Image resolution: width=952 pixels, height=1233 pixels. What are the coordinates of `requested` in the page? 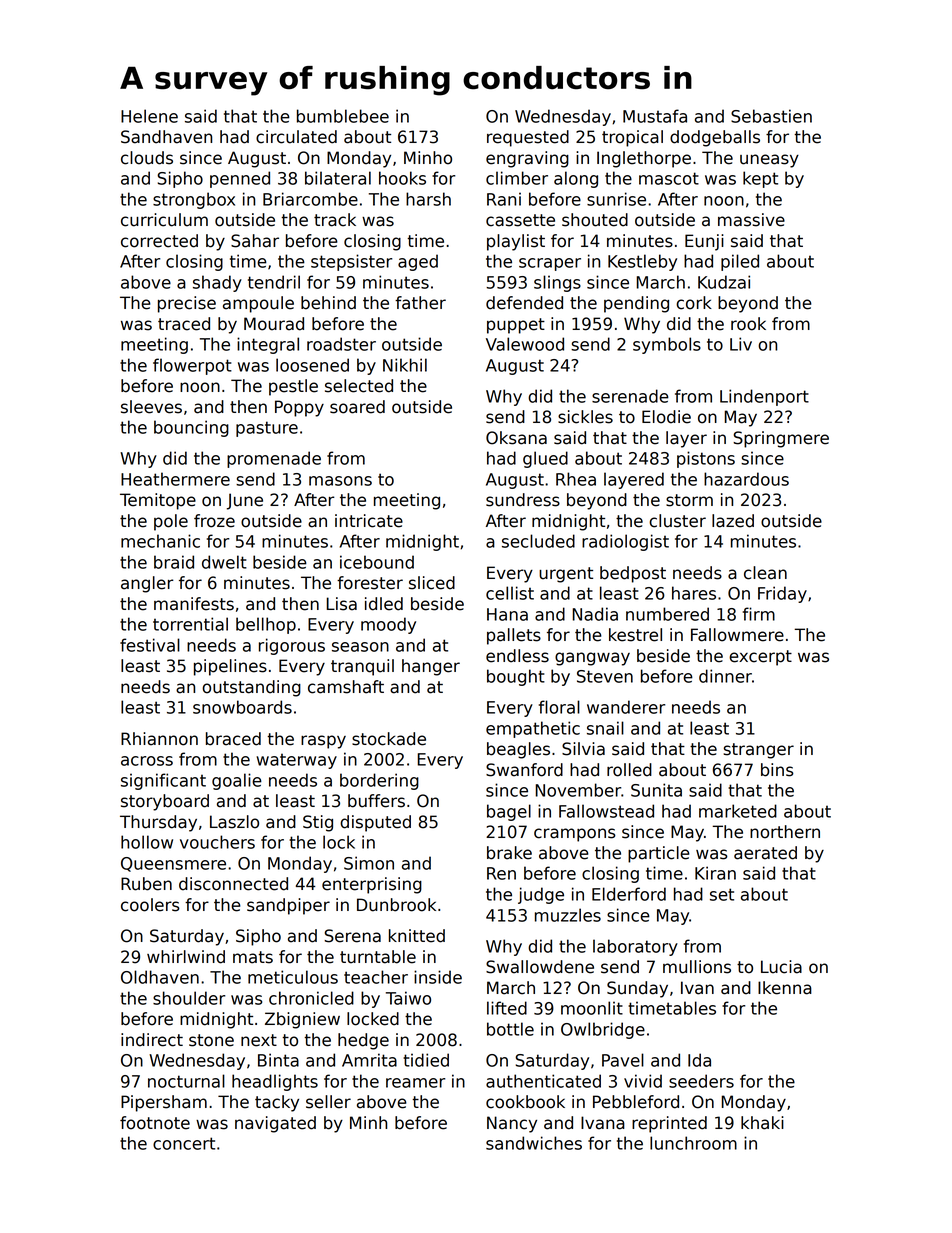 It's located at (528, 138).
